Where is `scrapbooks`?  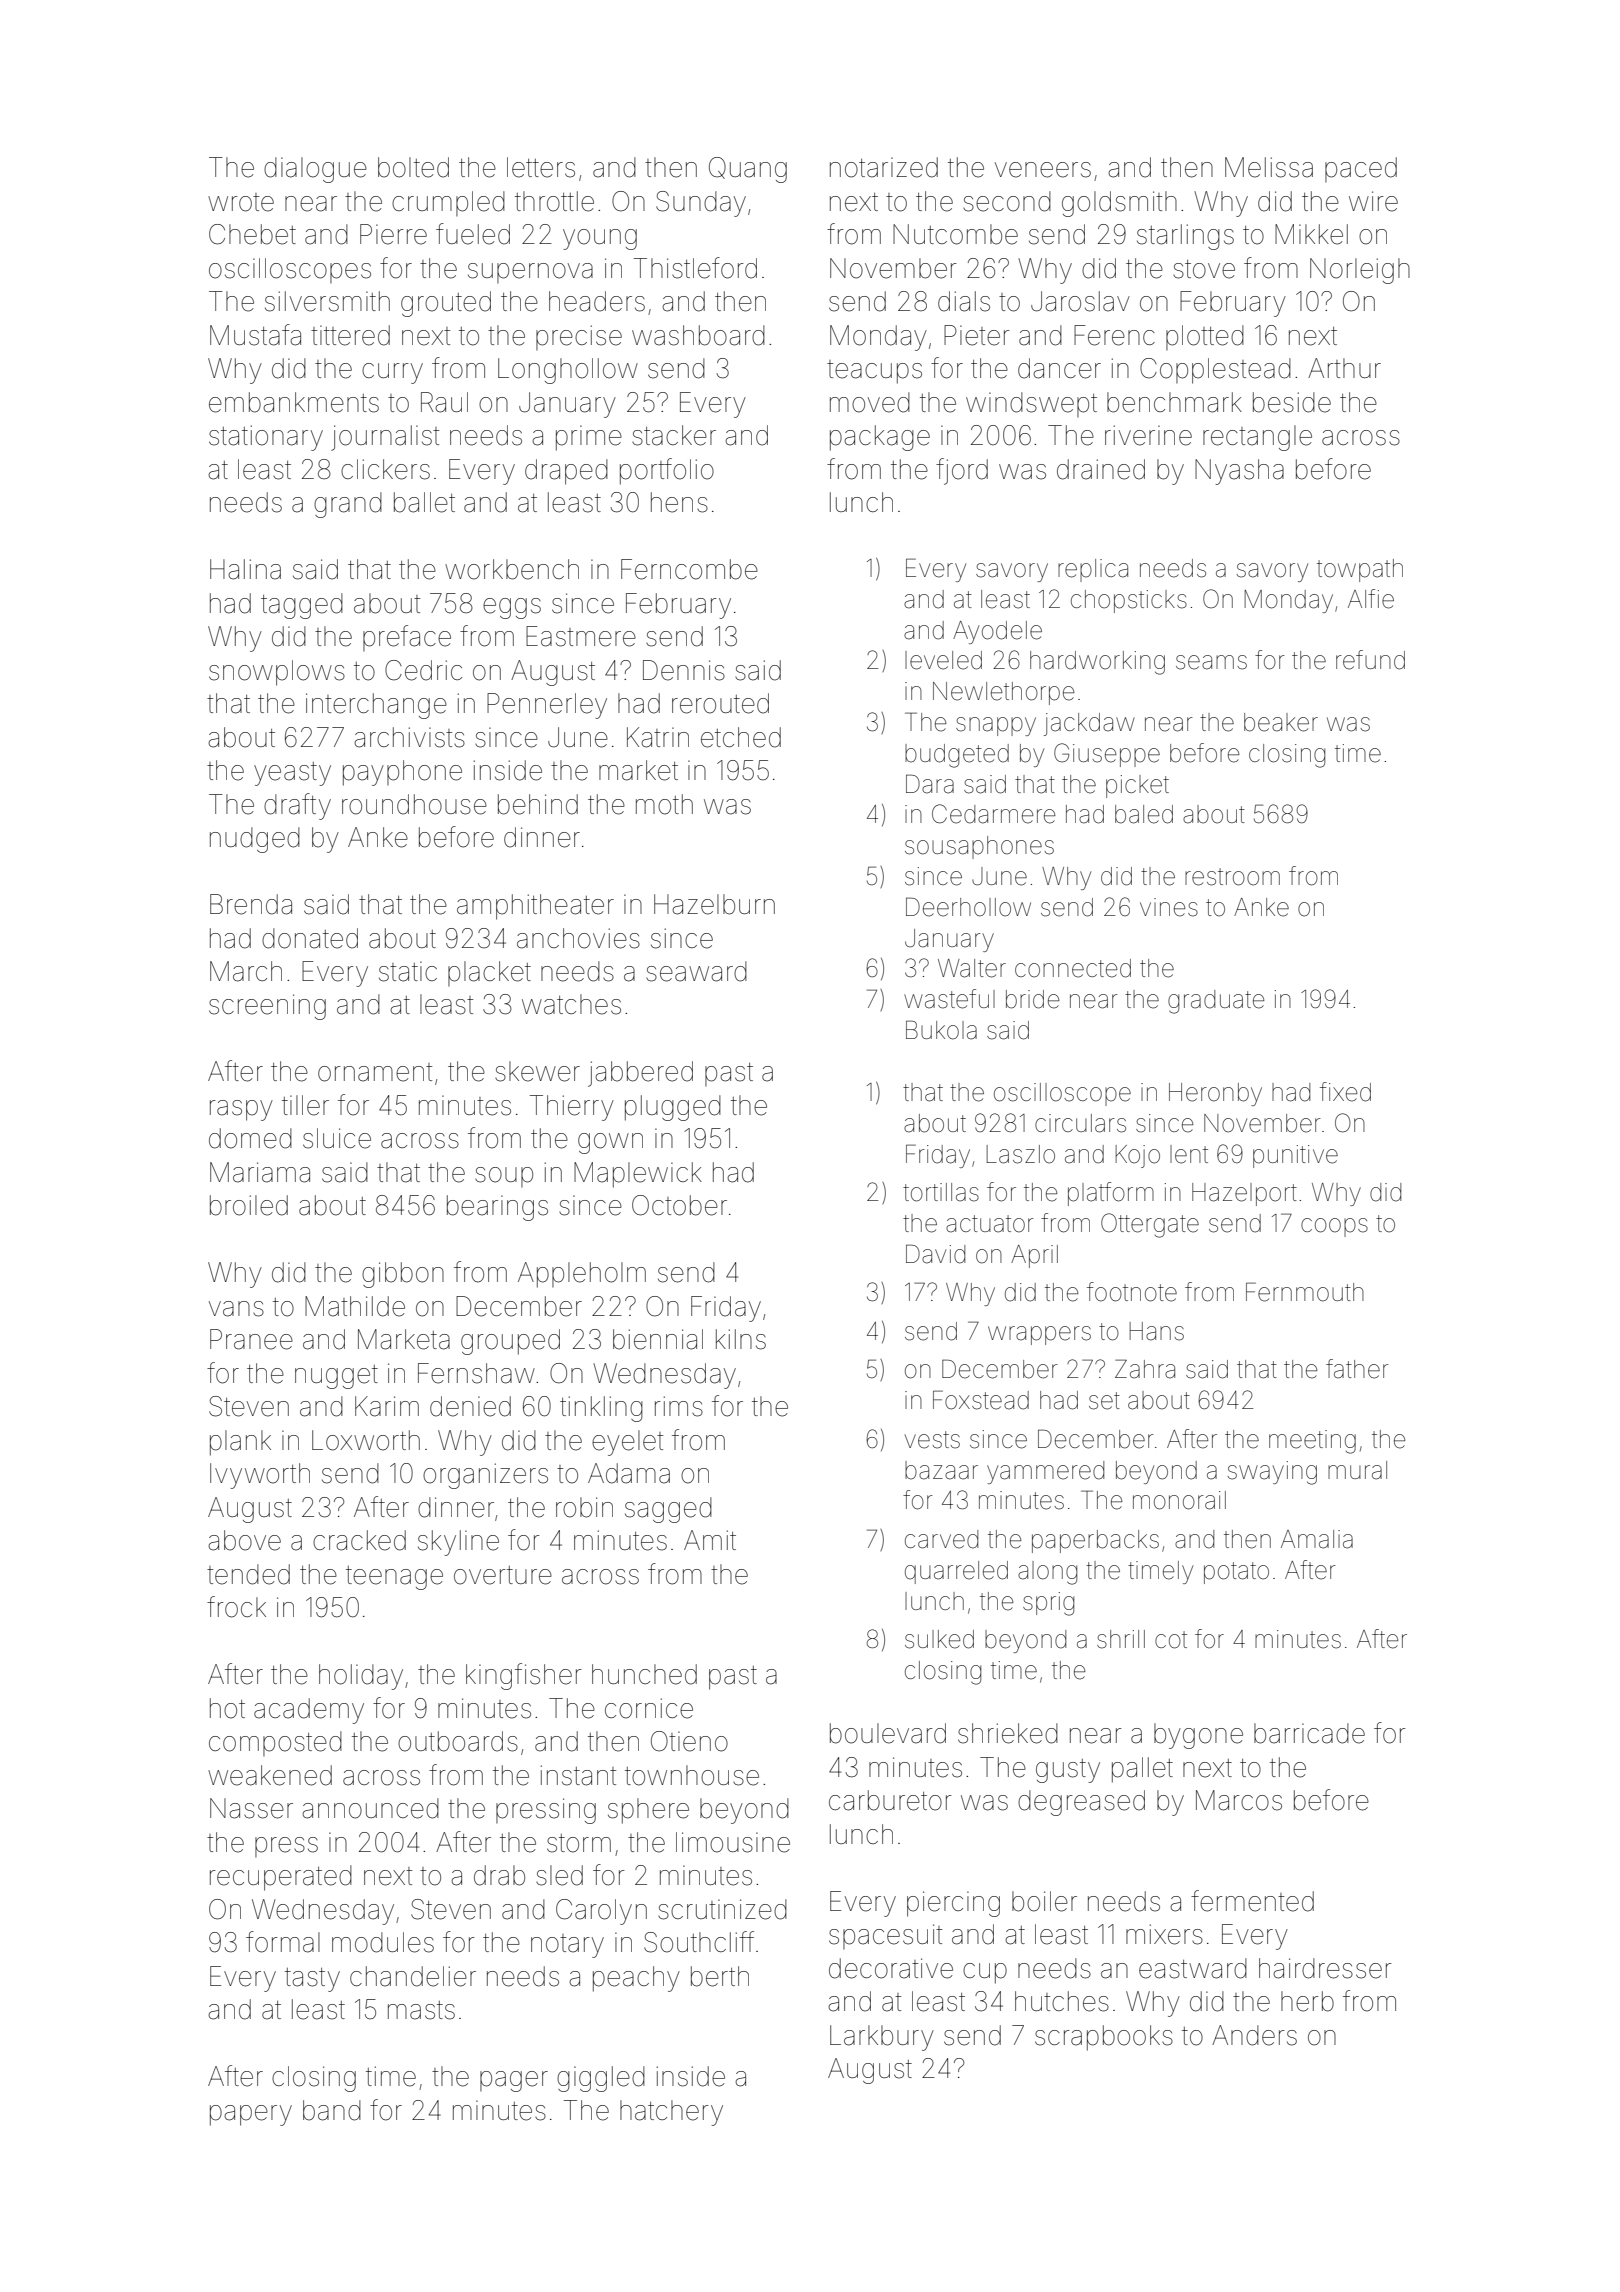 scrapbooks is located at coordinates (1104, 2038).
